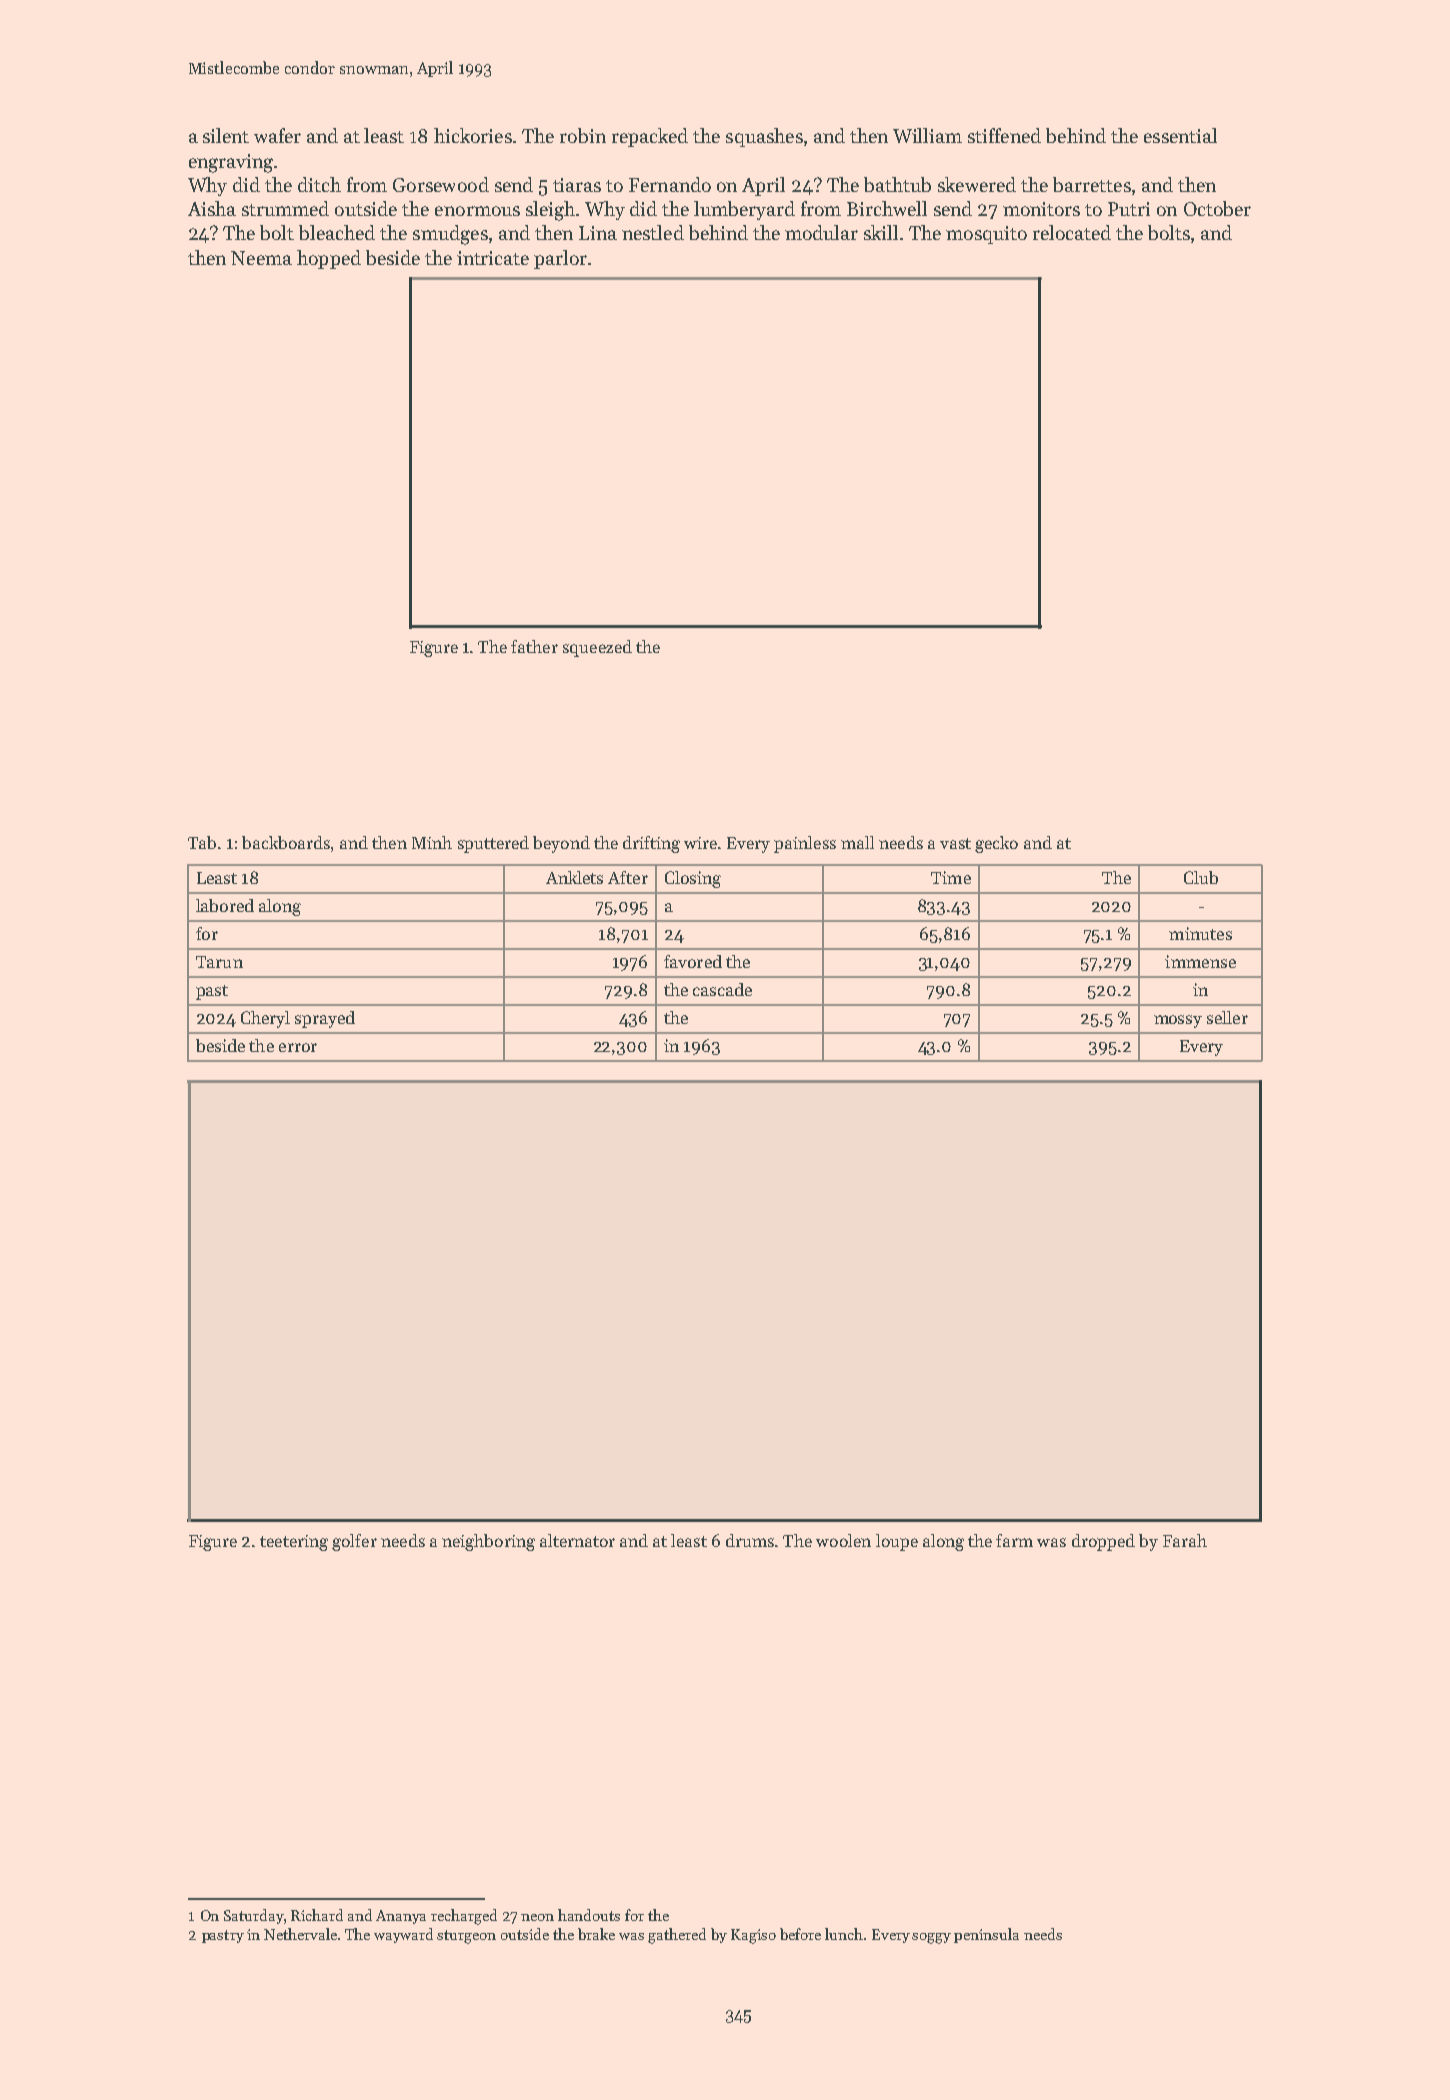 This document has width=1450, height=2100. I want to click on silent, so click(226, 135).
